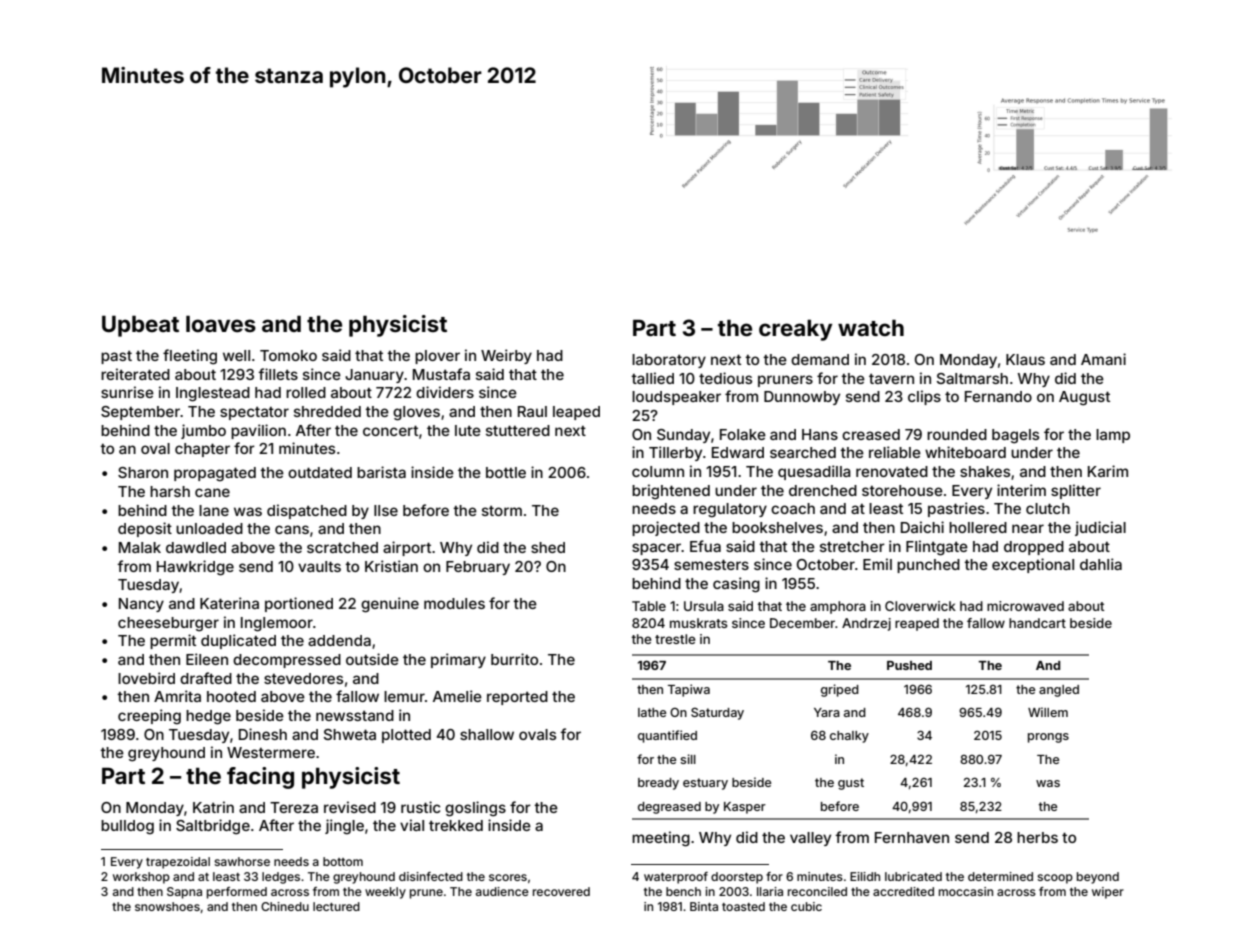 This screenshot has height=952, width=1233. What do you see at coordinates (871, 327) in the screenshot?
I see `watch` at bounding box center [871, 327].
